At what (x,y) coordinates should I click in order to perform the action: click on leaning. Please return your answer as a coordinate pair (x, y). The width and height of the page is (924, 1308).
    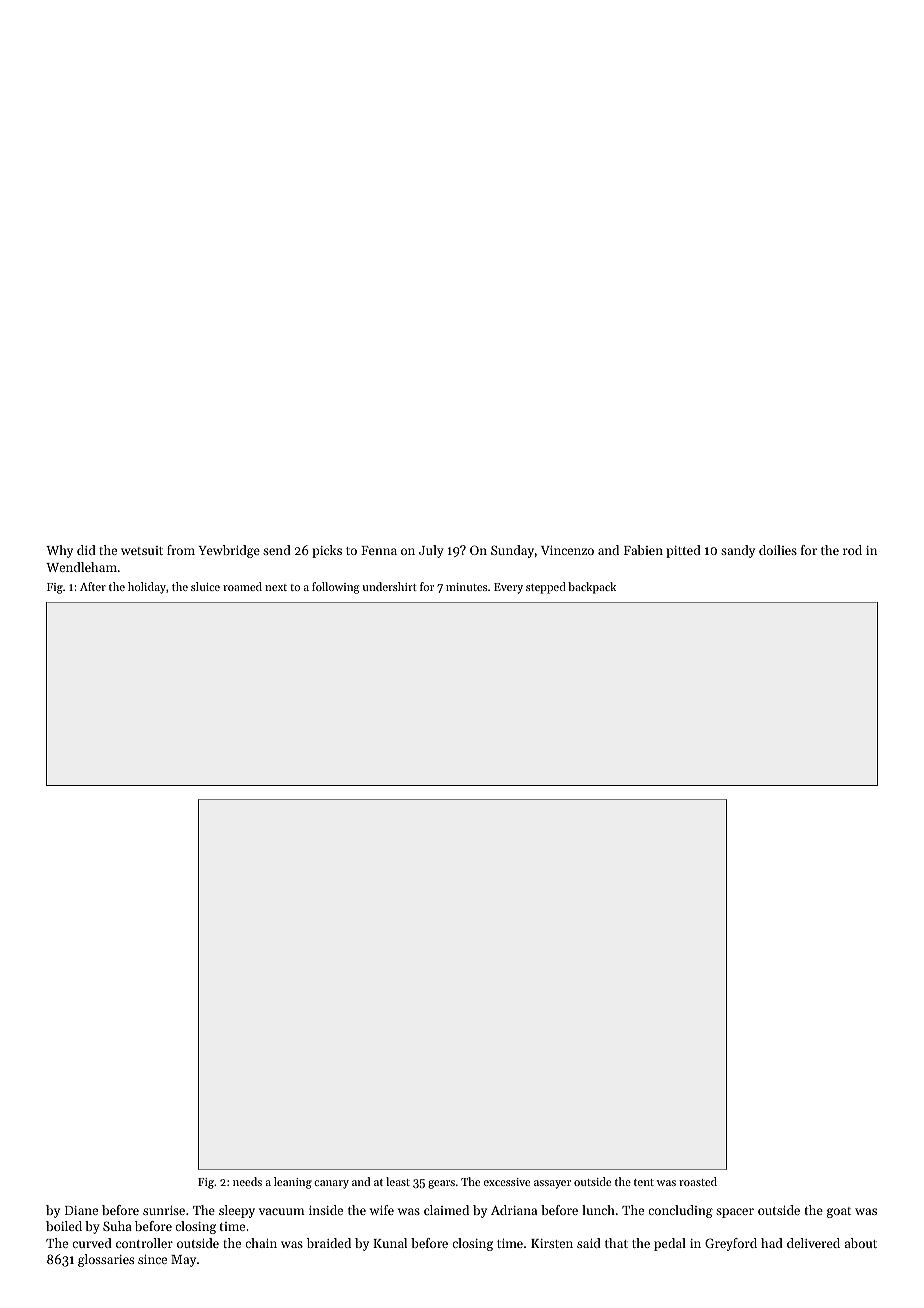
    Looking at the image, I should click on (293, 1183).
